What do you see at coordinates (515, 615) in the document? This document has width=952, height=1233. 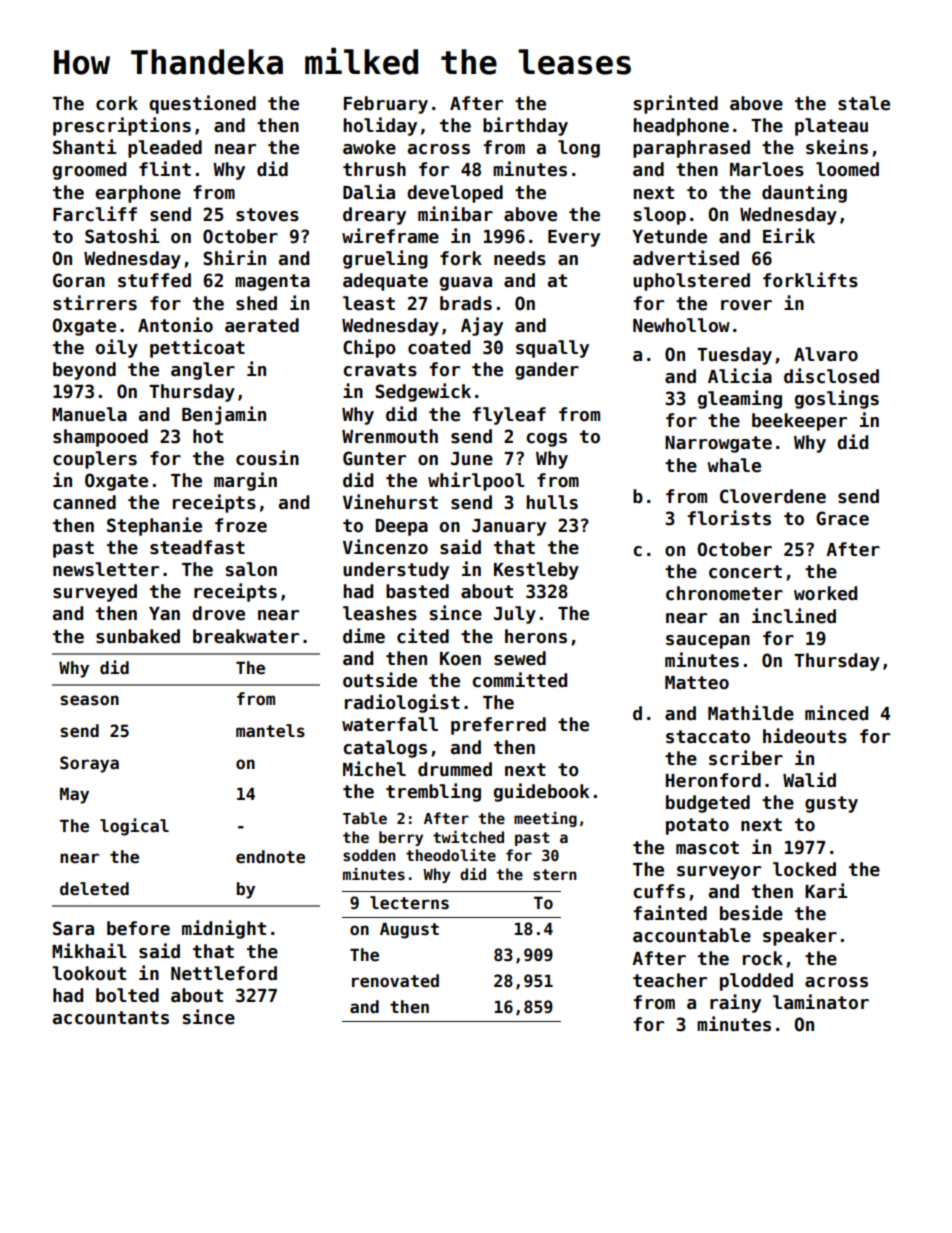 I see `July` at bounding box center [515, 615].
